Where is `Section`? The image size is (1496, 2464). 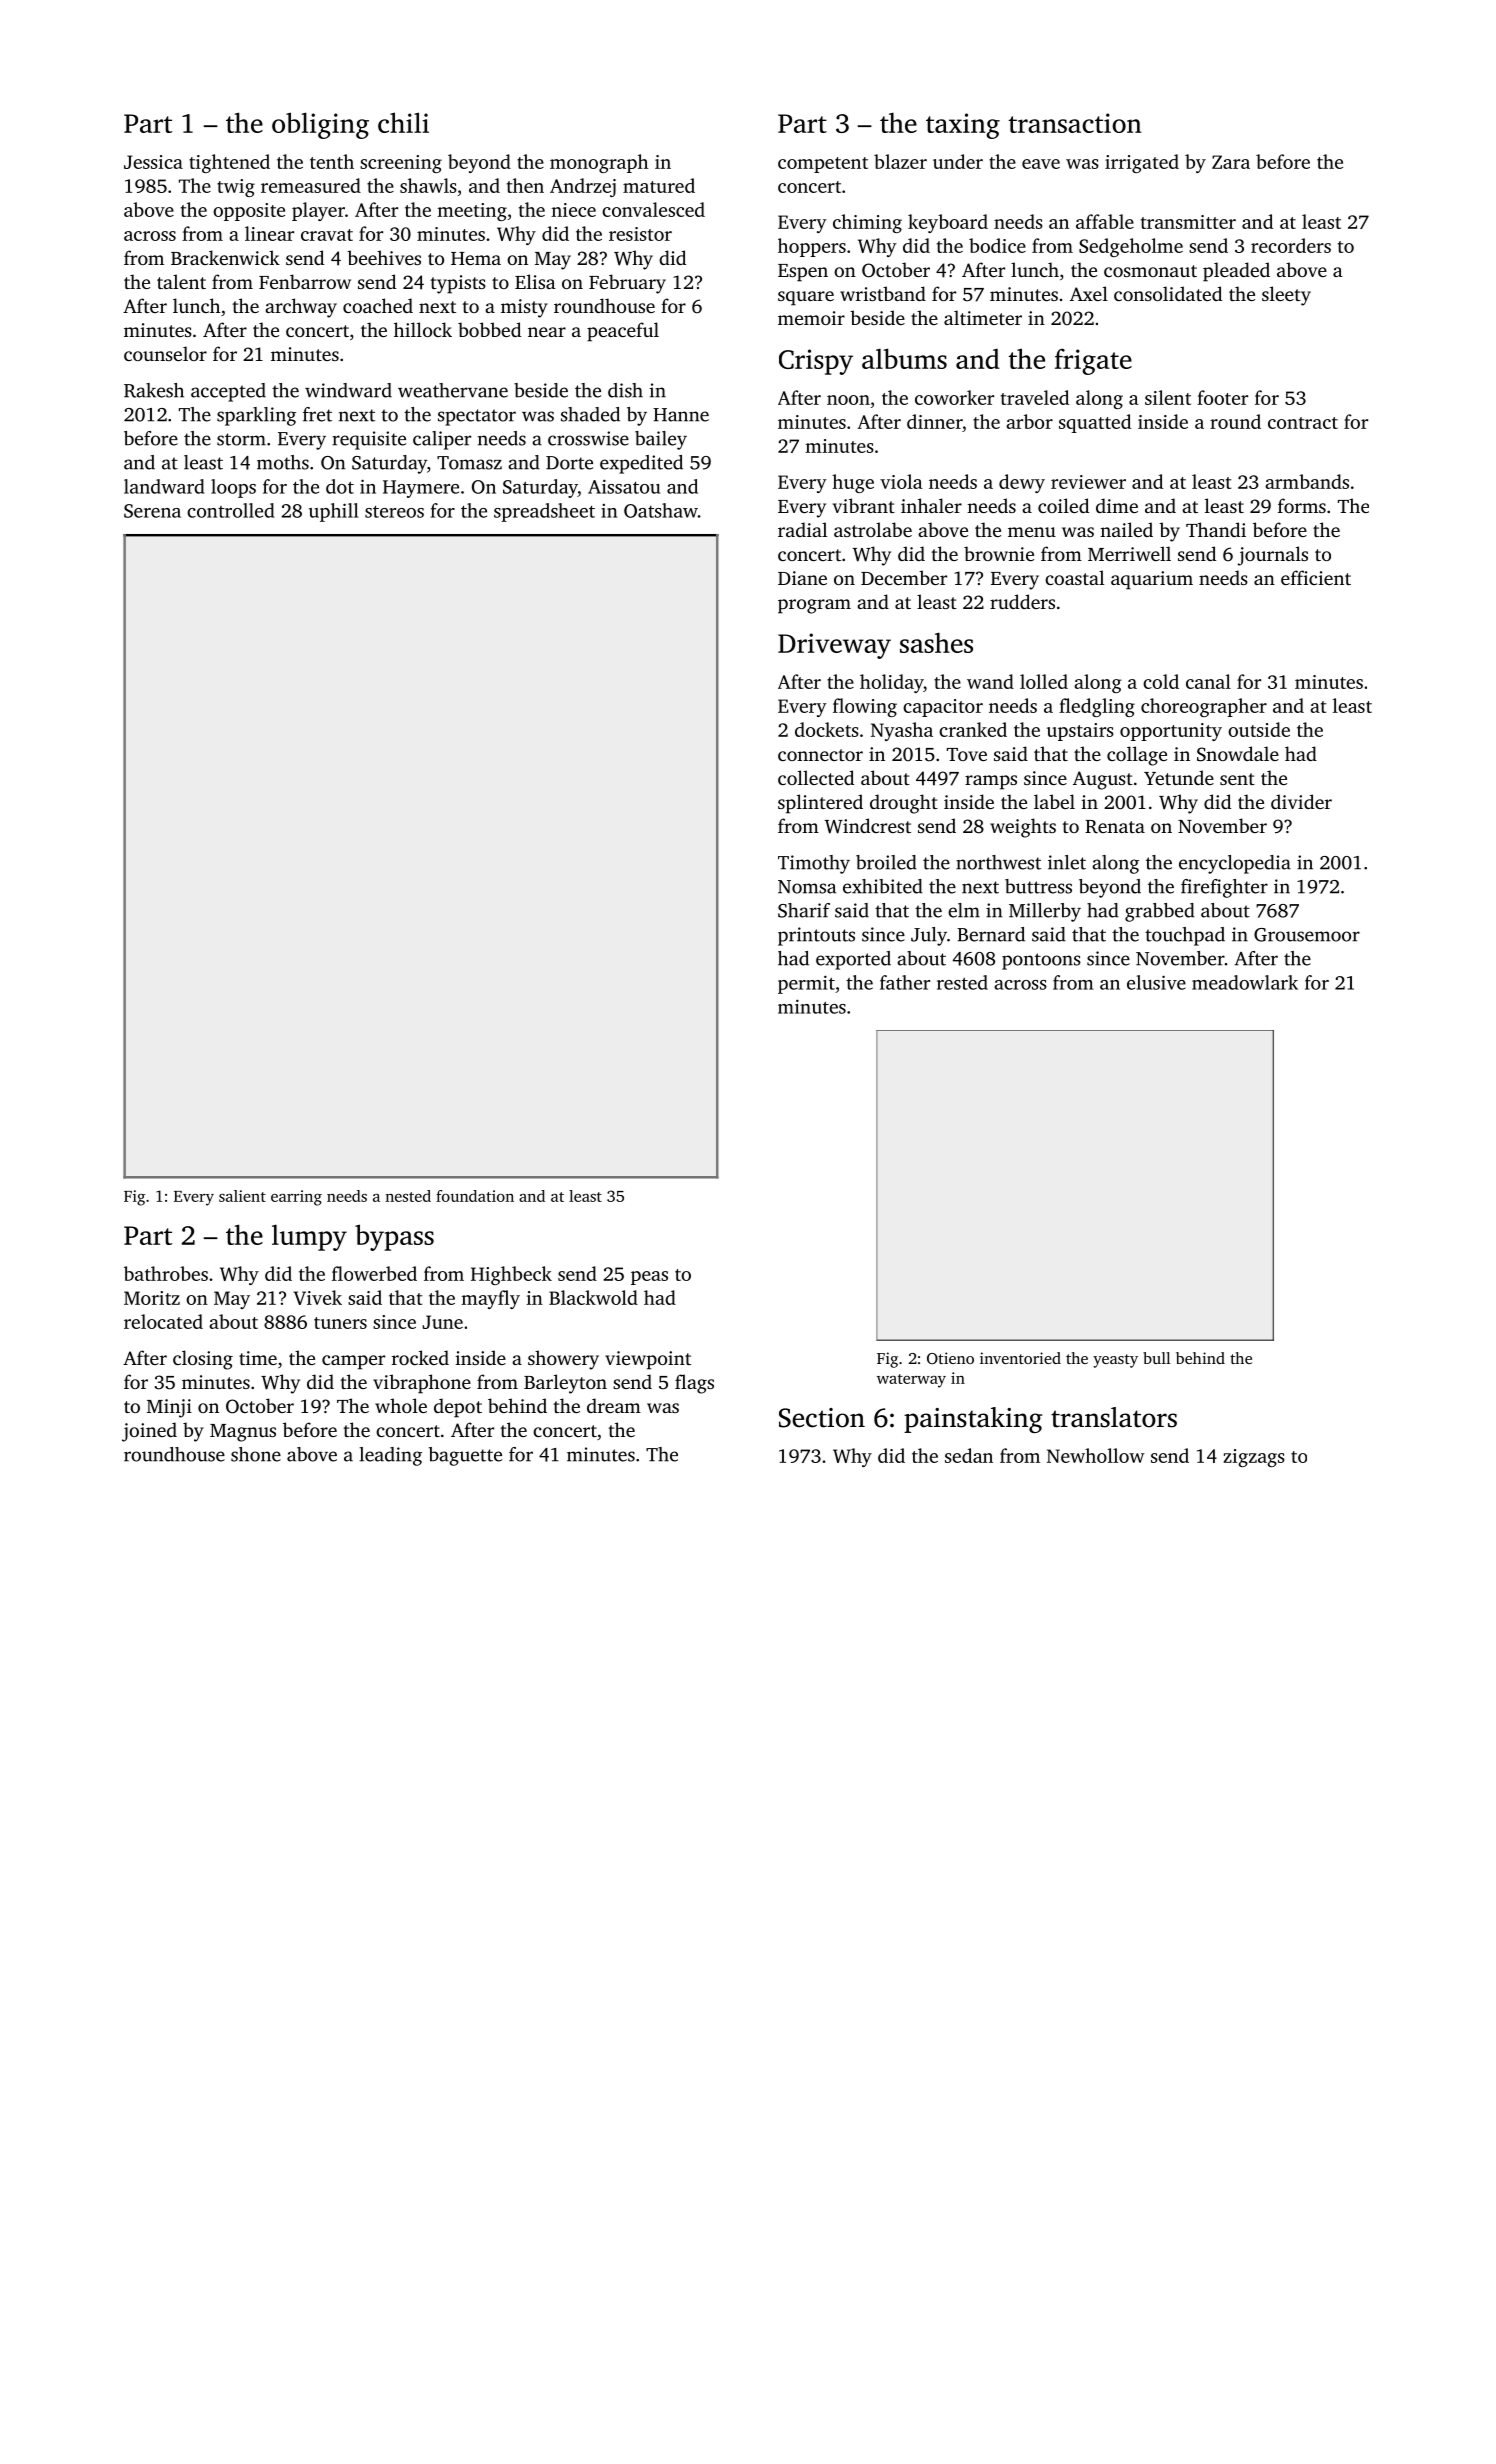
Section is located at coordinates (822, 1418).
